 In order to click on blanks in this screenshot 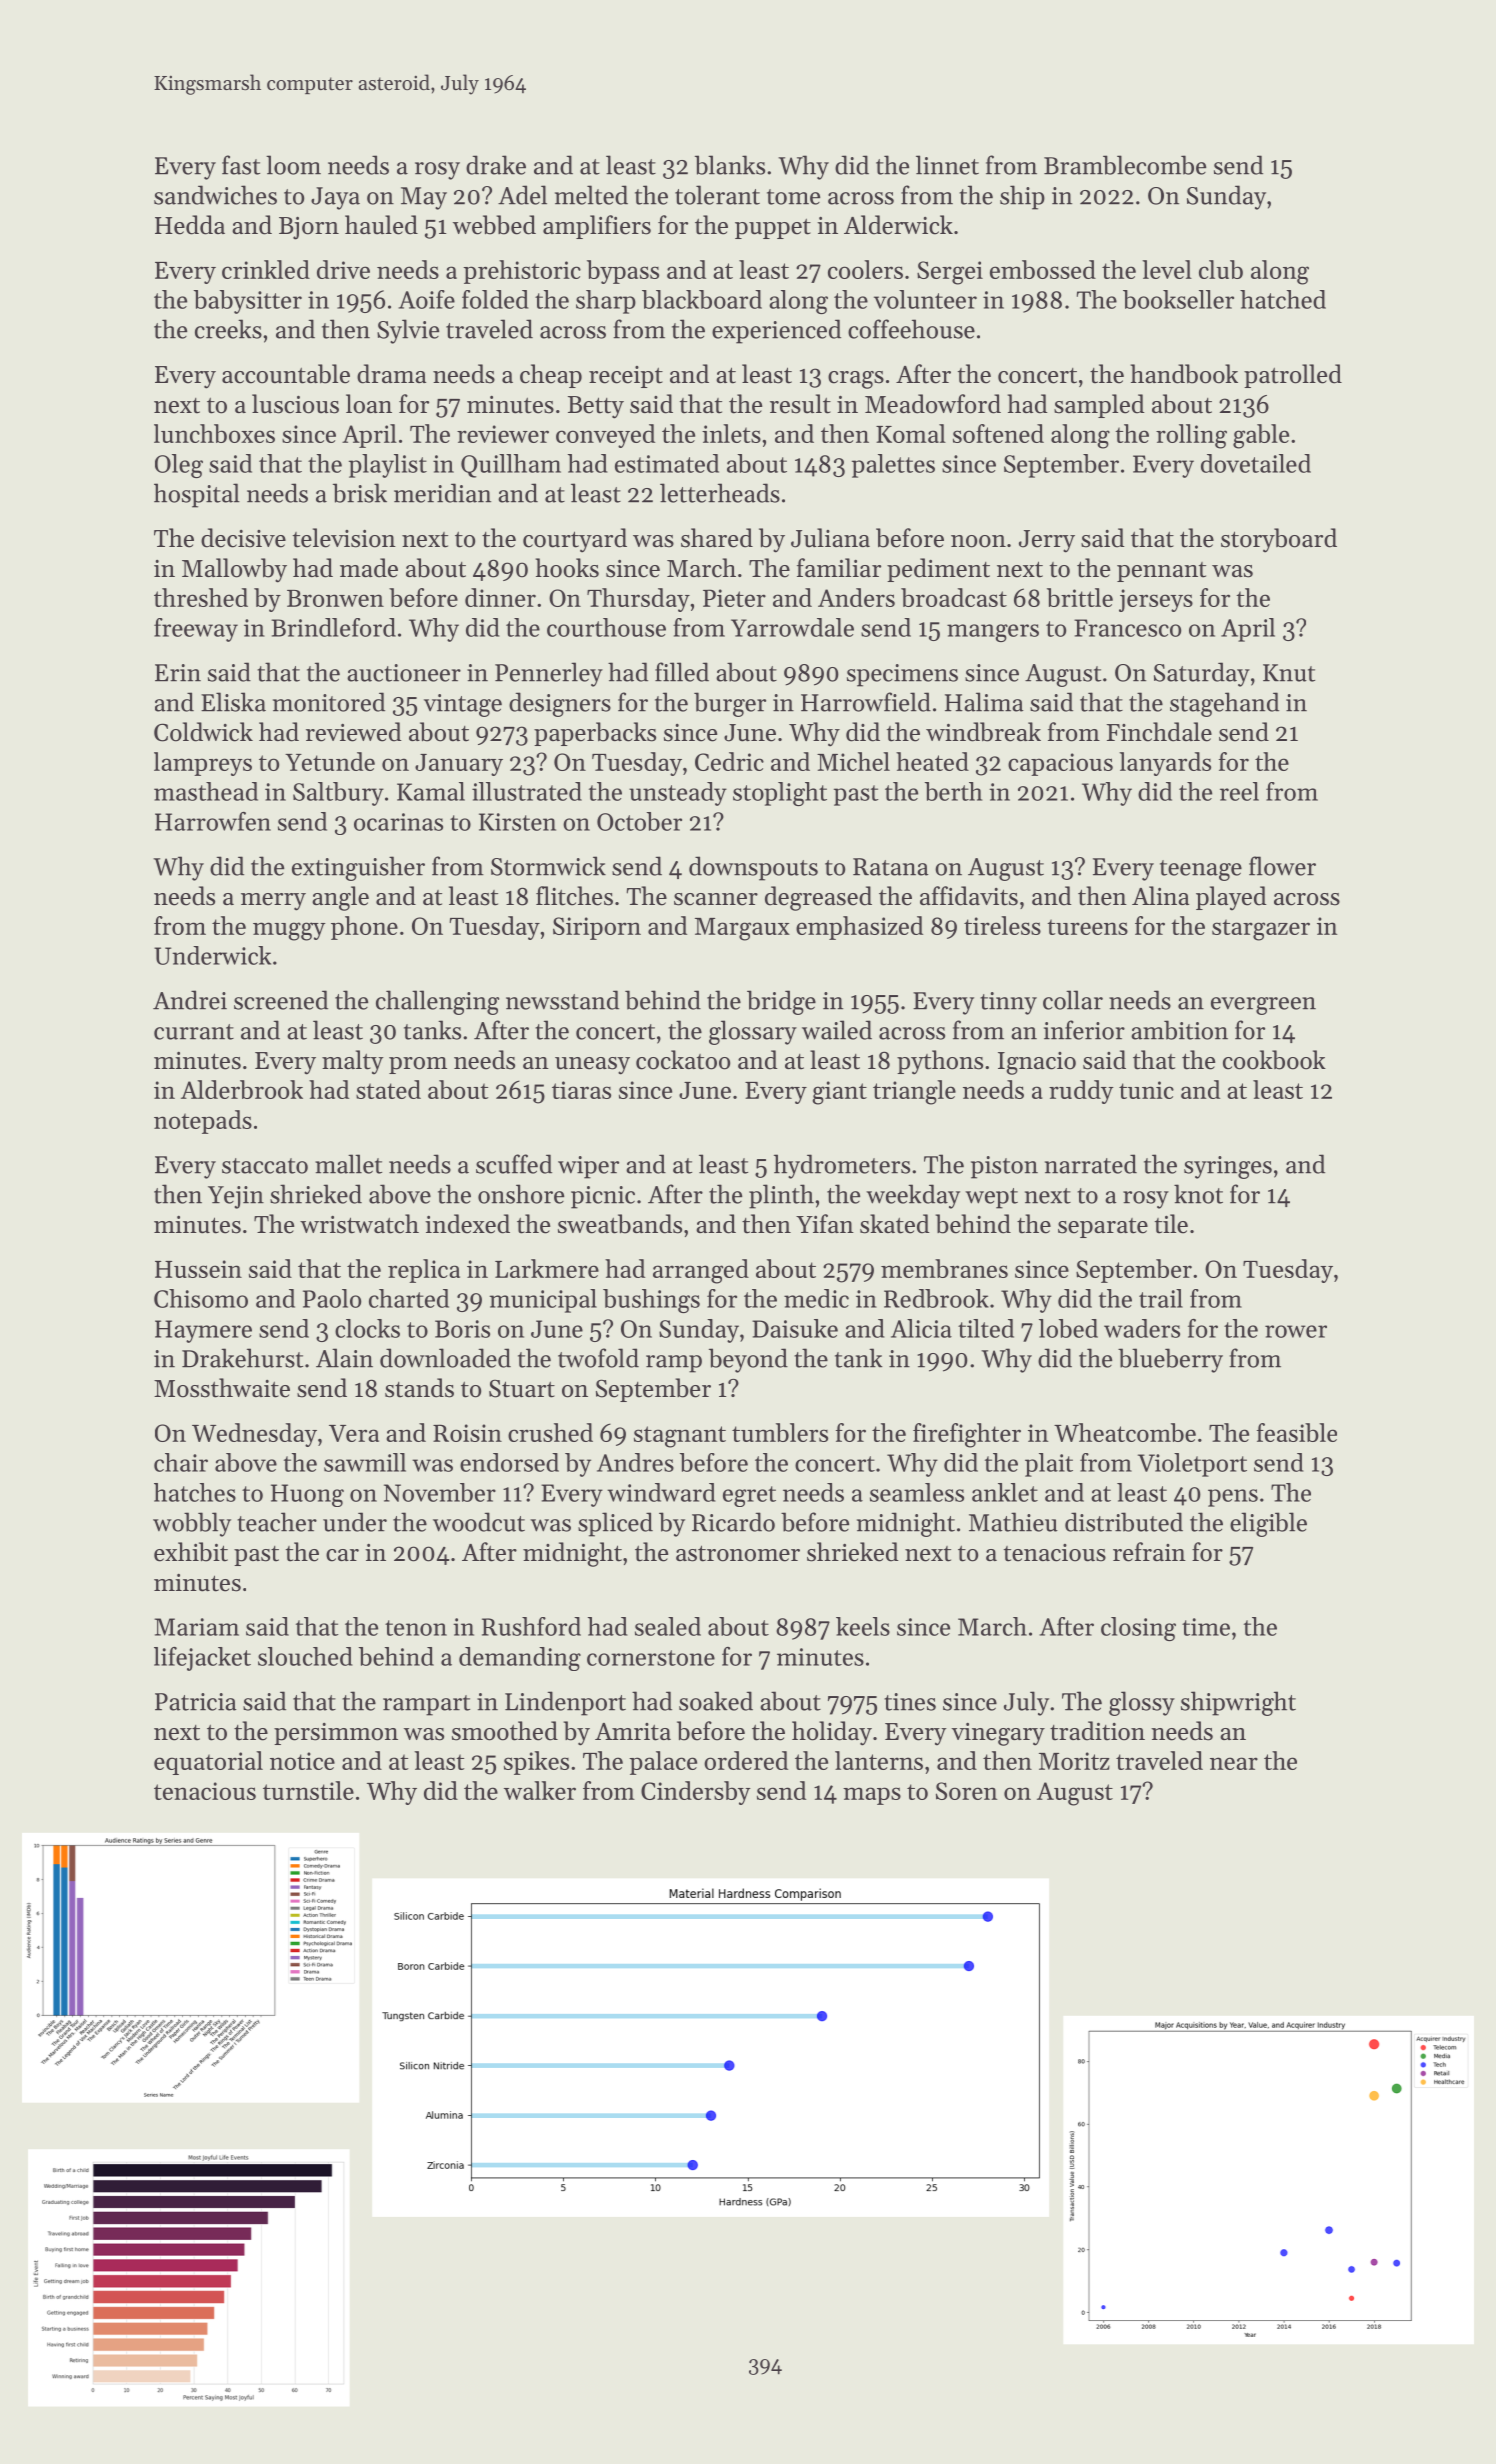, I will do `click(730, 165)`.
